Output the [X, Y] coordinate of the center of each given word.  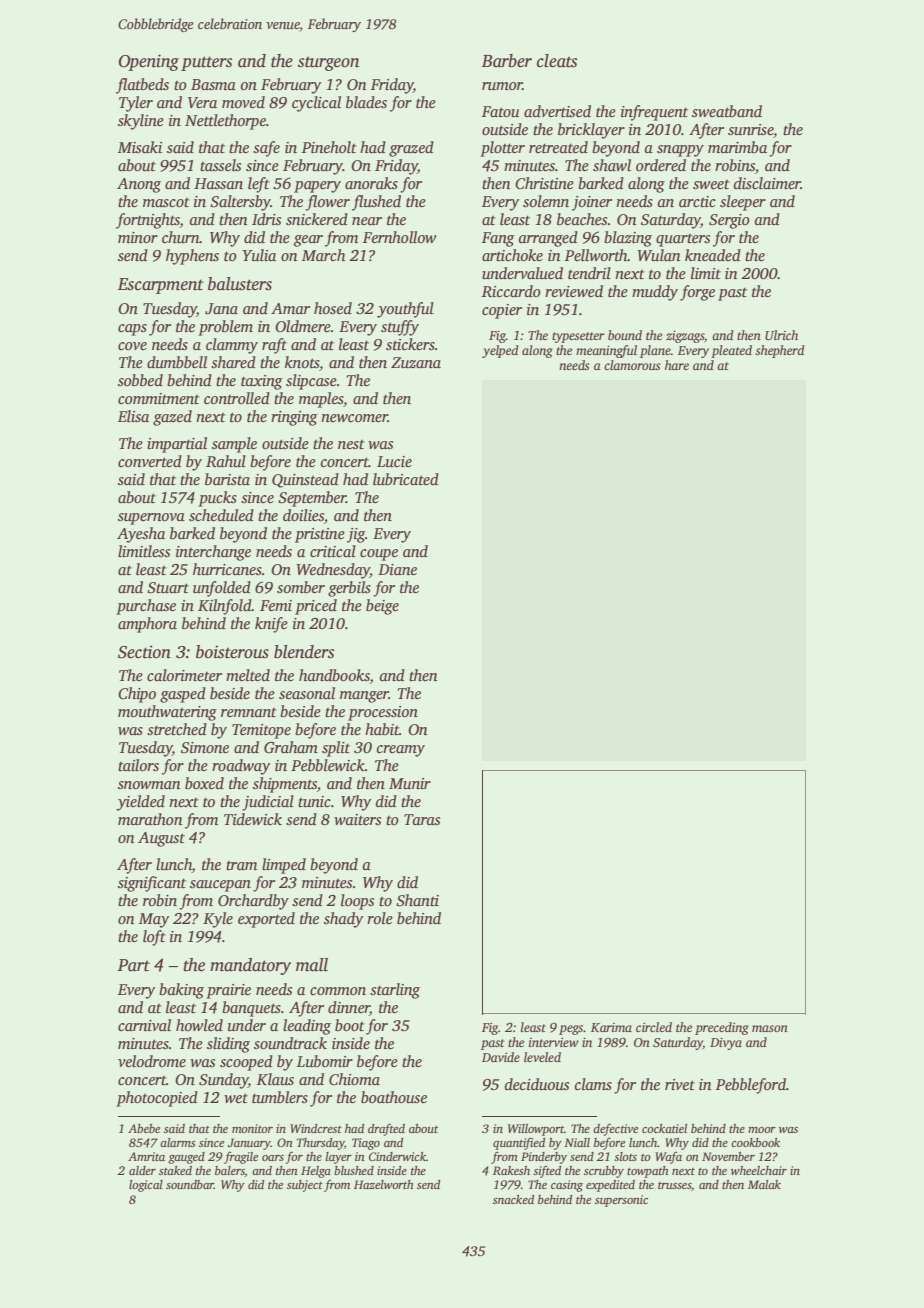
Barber [507, 61]
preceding [722, 1028]
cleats [557, 61]
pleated [731, 351]
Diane [397, 569]
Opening [149, 62]
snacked [513, 1199]
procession [383, 713]
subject [305, 1186]
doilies [303, 515]
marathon [150, 819]
